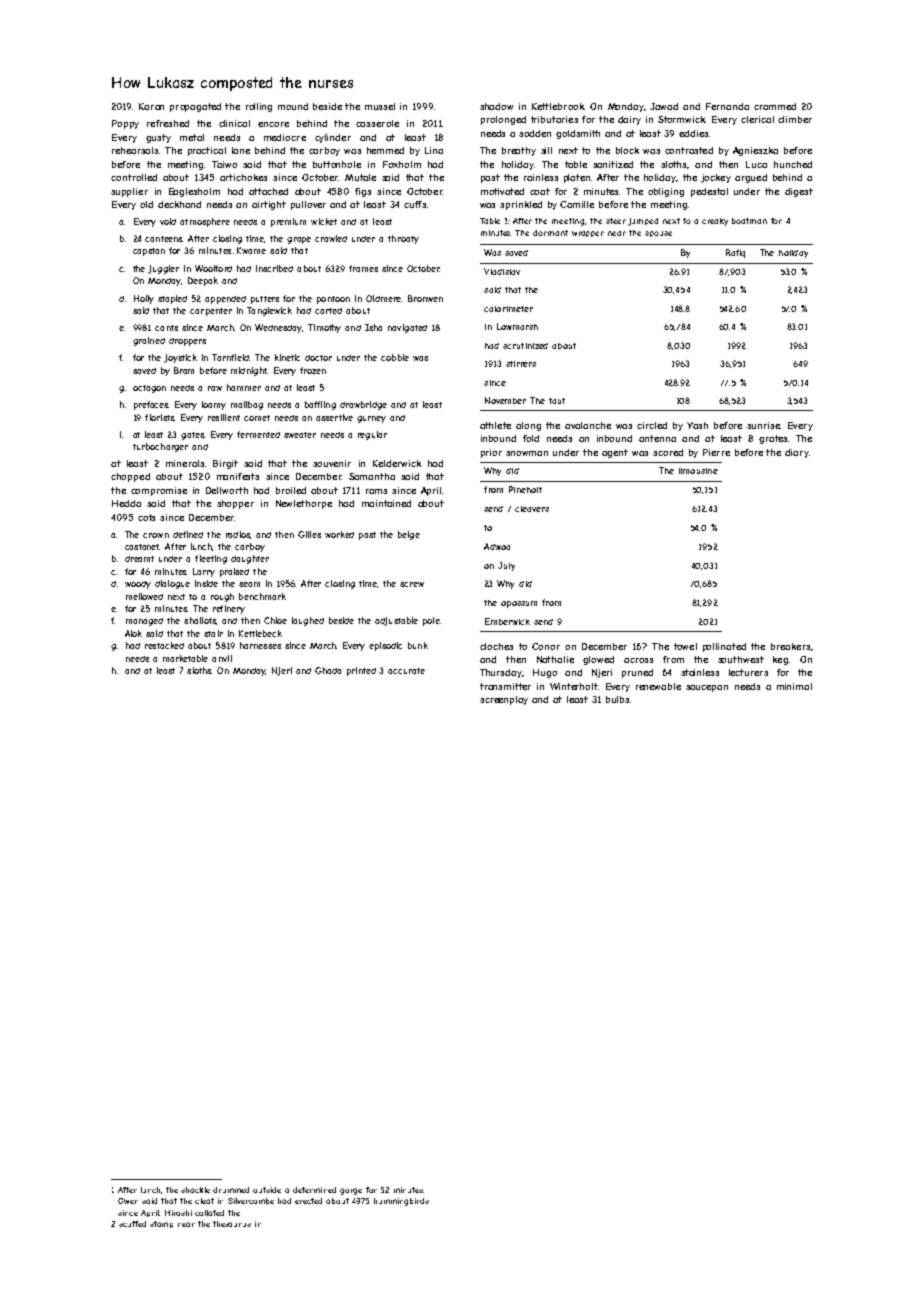  What do you see at coordinates (314, 1190) in the page?
I see `determined` at bounding box center [314, 1190].
